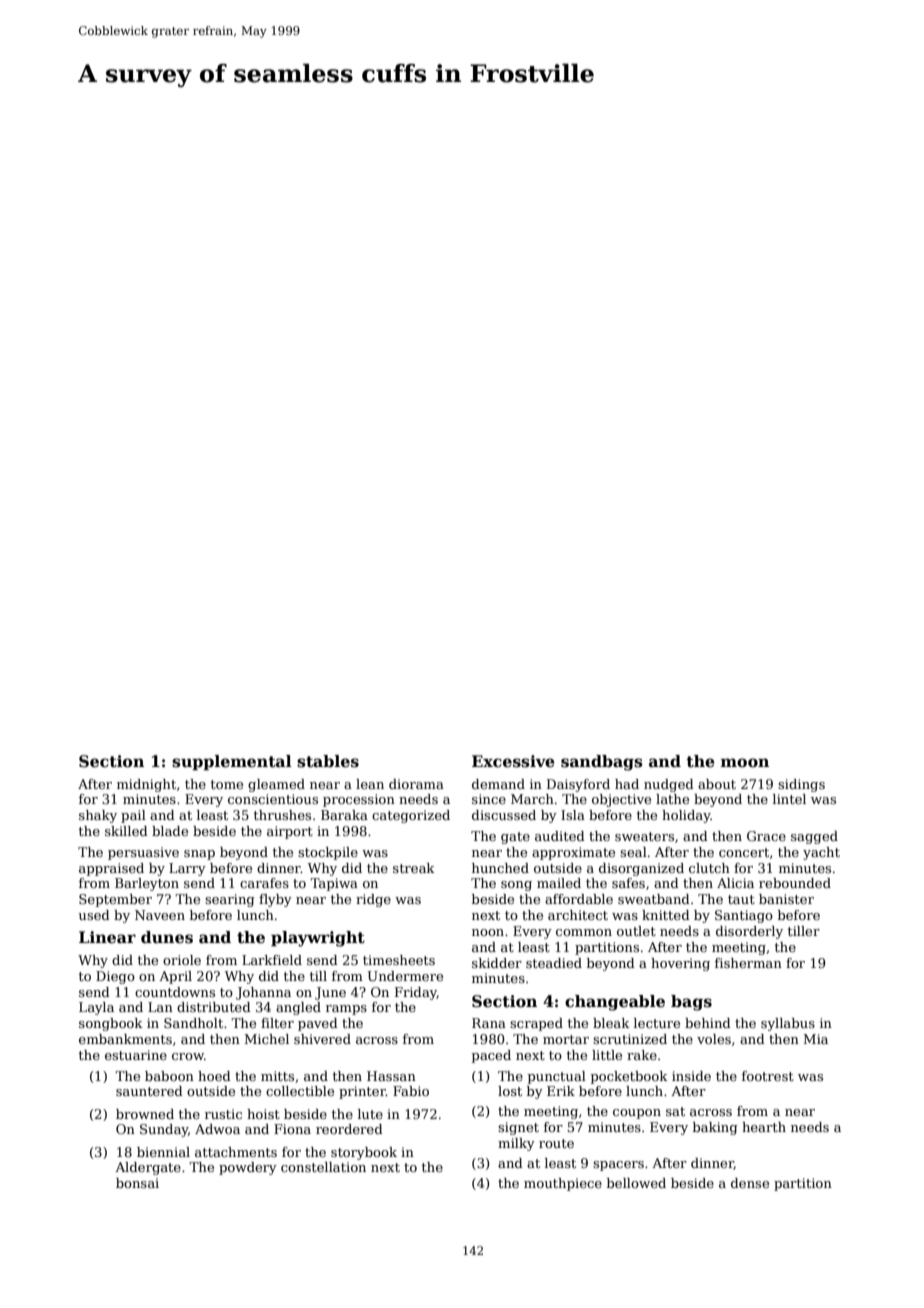 The height and width of the document is (1308, 924). I want to click on biennial, so click(163, 1152).
